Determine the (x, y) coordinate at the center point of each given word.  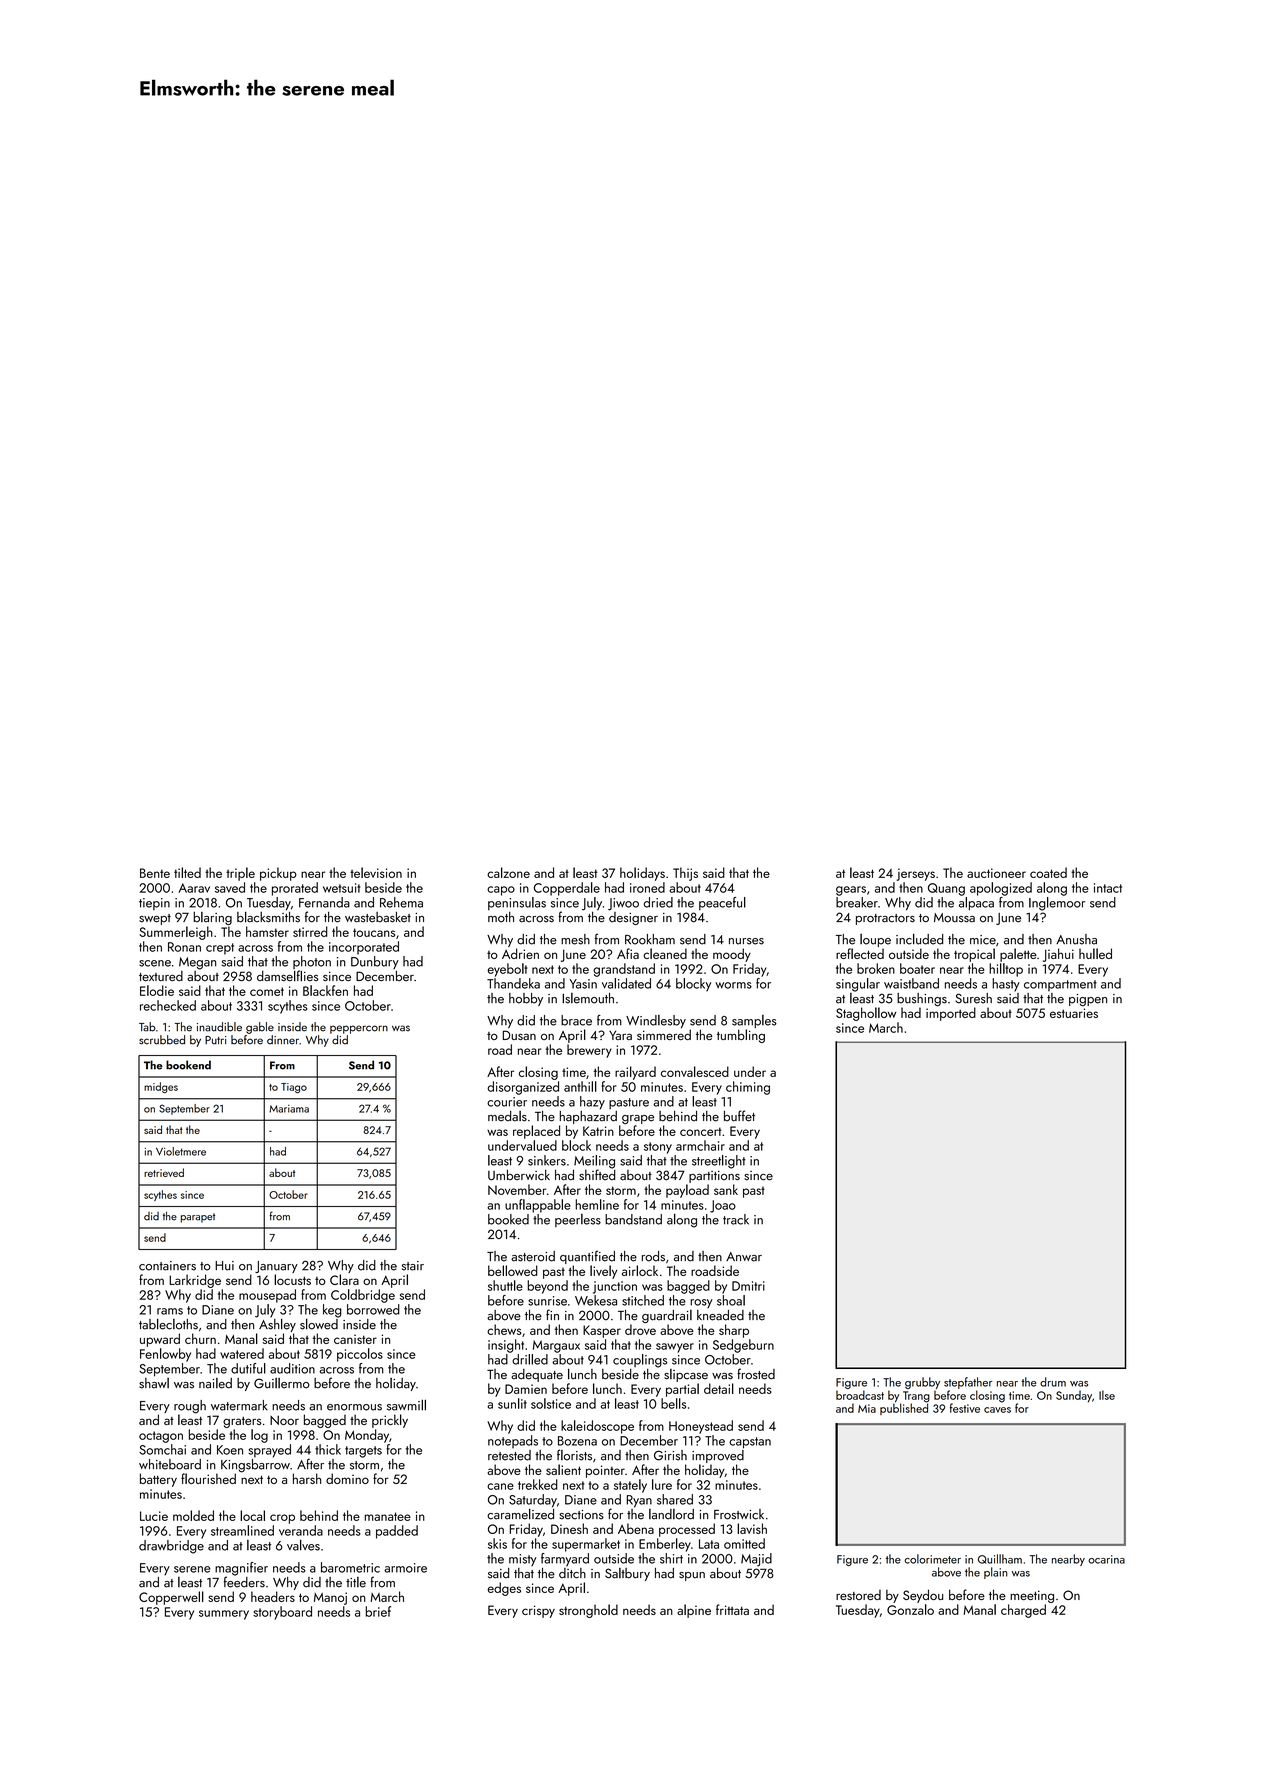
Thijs (685, 874)
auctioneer (996, 873)
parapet (198, 1218)
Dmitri (748, 1286)
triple (240, 874)
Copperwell (171, 1598)
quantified (587, 1257)
